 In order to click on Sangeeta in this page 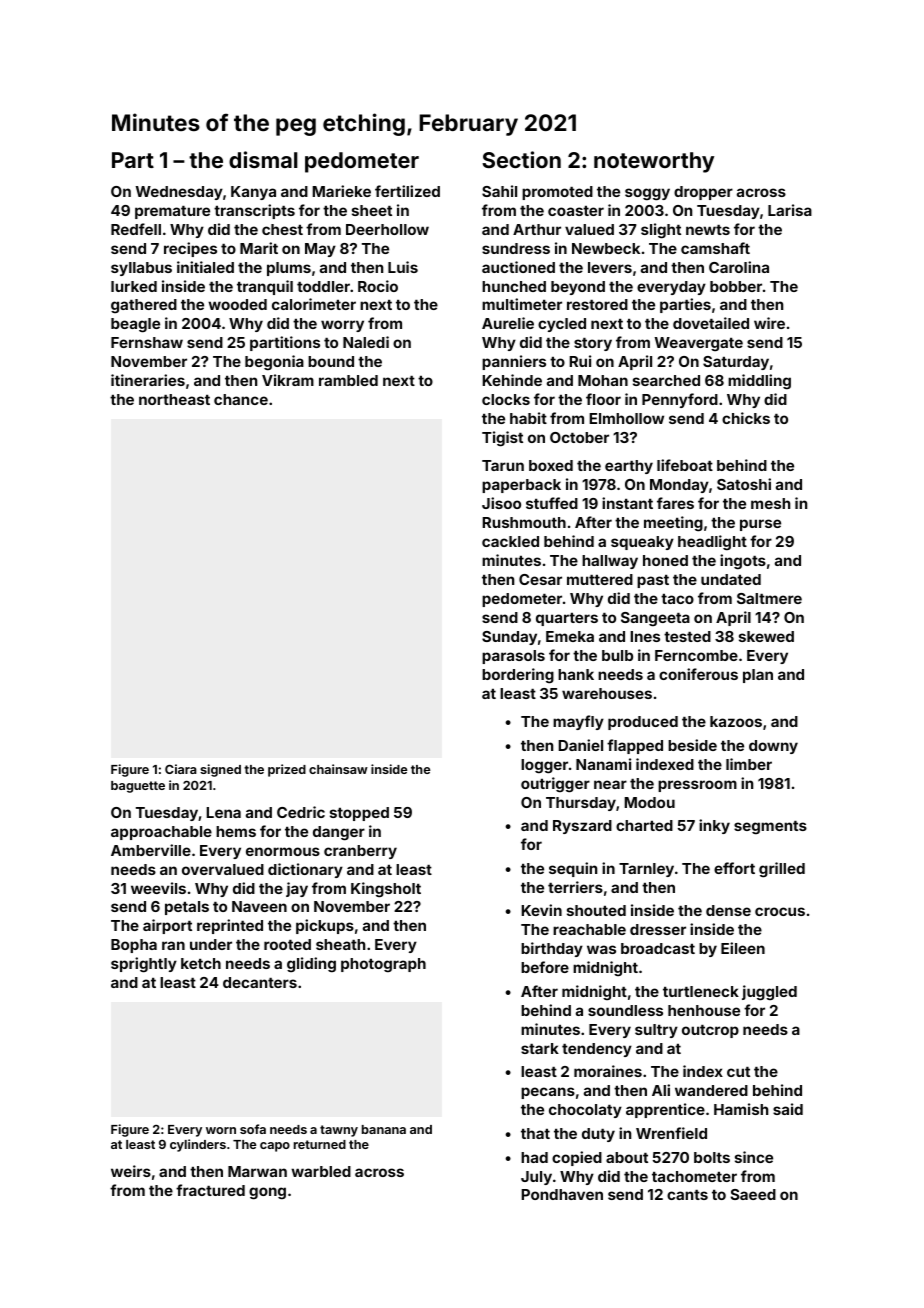, I will do `click(655, 619)`.
